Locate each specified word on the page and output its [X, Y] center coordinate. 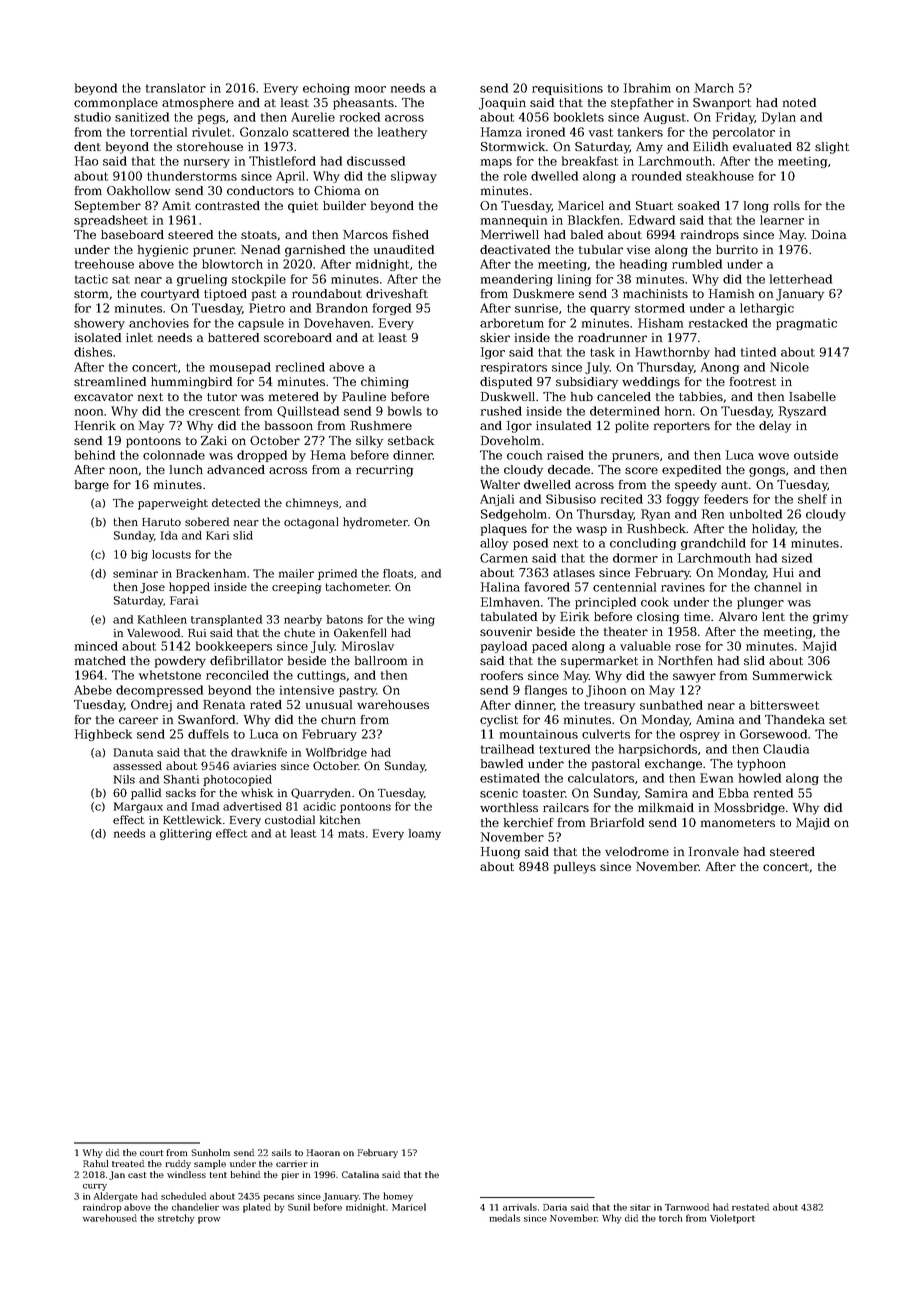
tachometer [357, 586]
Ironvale [714, 851]
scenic [499, 793]
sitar [640, 1207]
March [714, 88]
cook [655, 602]
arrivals [520, 1207]
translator [176, 88]
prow [209, 1220]
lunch [186, 469]
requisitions [567, 89]
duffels [208, 734]
